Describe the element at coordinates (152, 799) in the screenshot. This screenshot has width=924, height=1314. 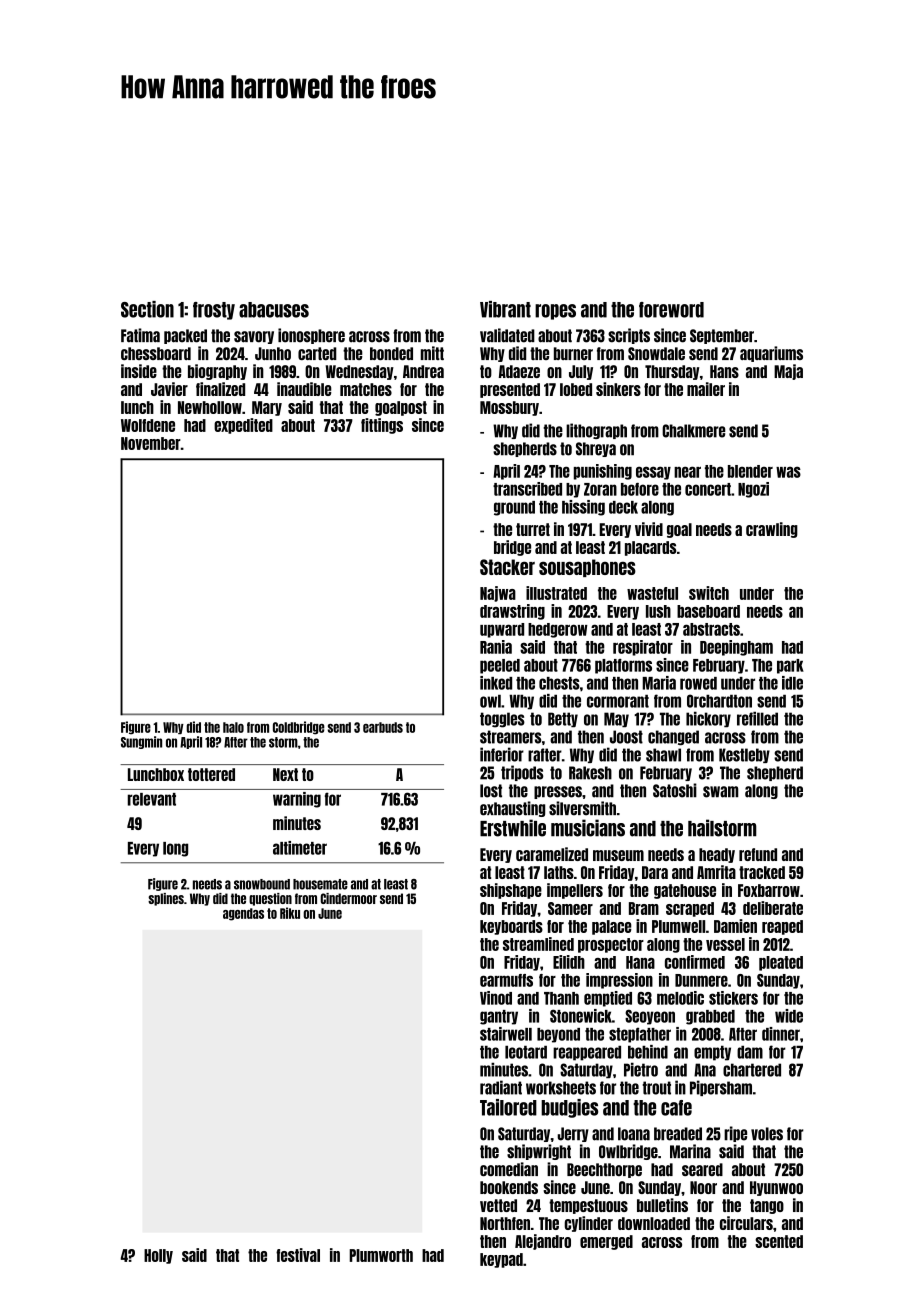
I see `relevant` at that location.
